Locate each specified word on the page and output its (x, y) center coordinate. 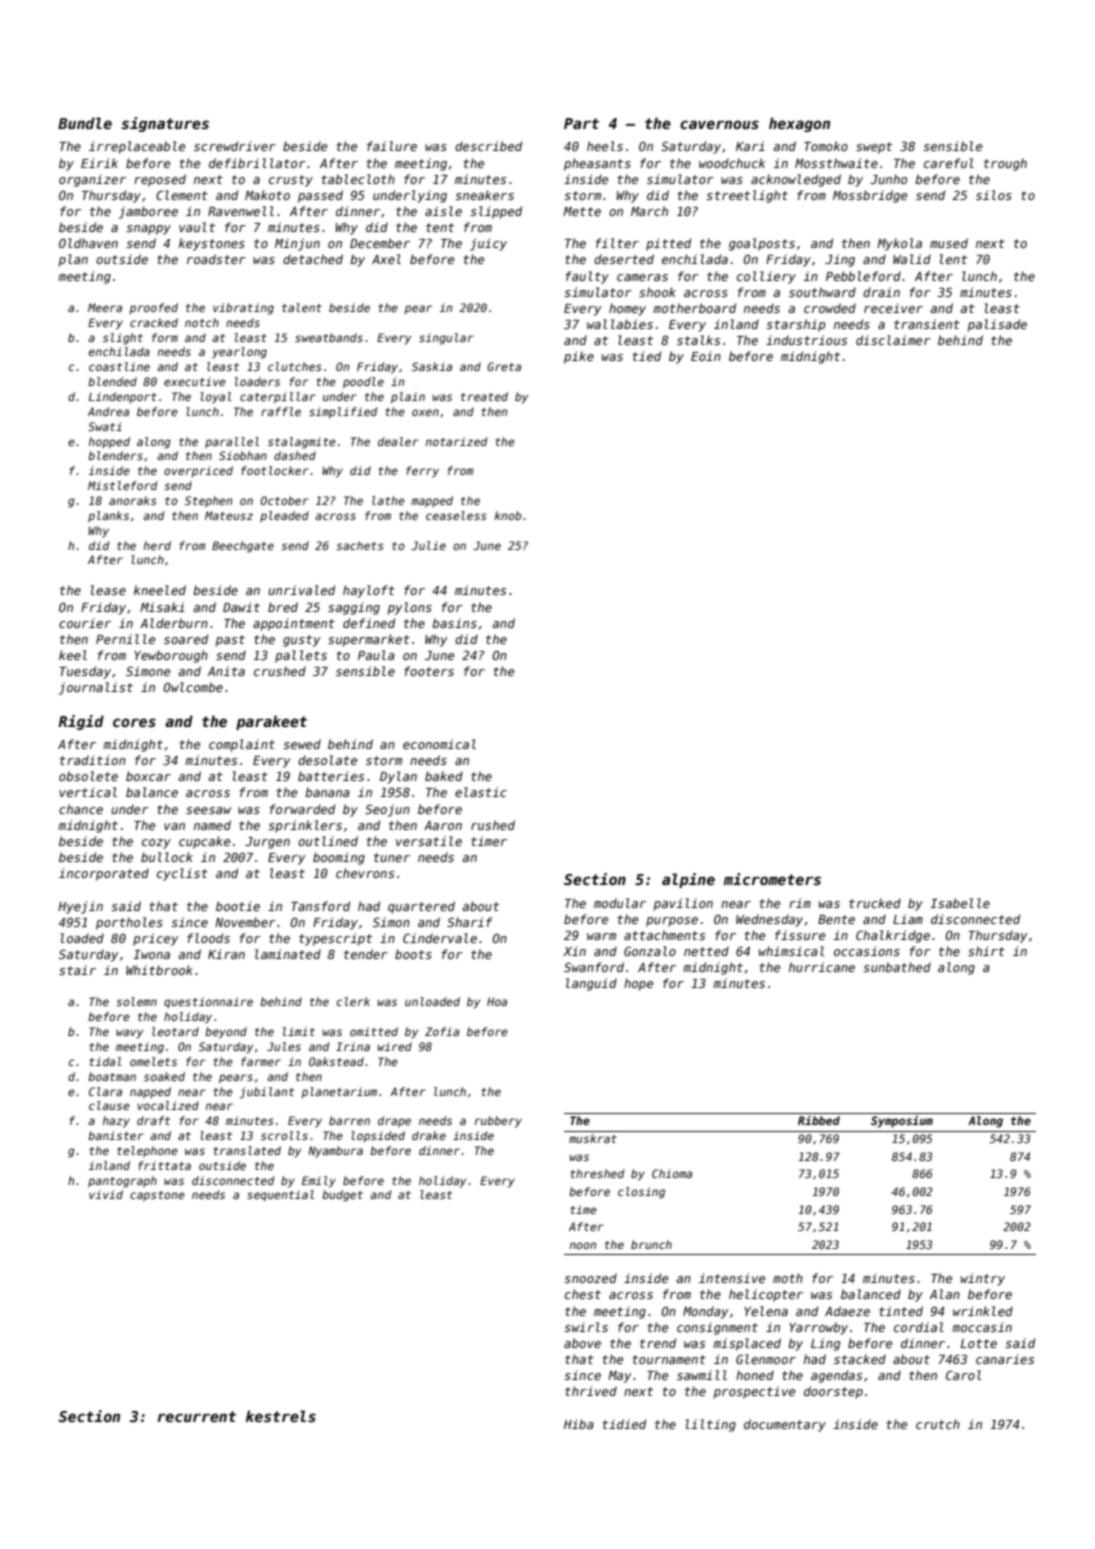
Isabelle (960, 903)
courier (85, 623)
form (165, 337)
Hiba (579, 1424)
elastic (481, 792)
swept (874, 148)
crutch (938, 1424)
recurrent (197, 1416)
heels (605, 146)
